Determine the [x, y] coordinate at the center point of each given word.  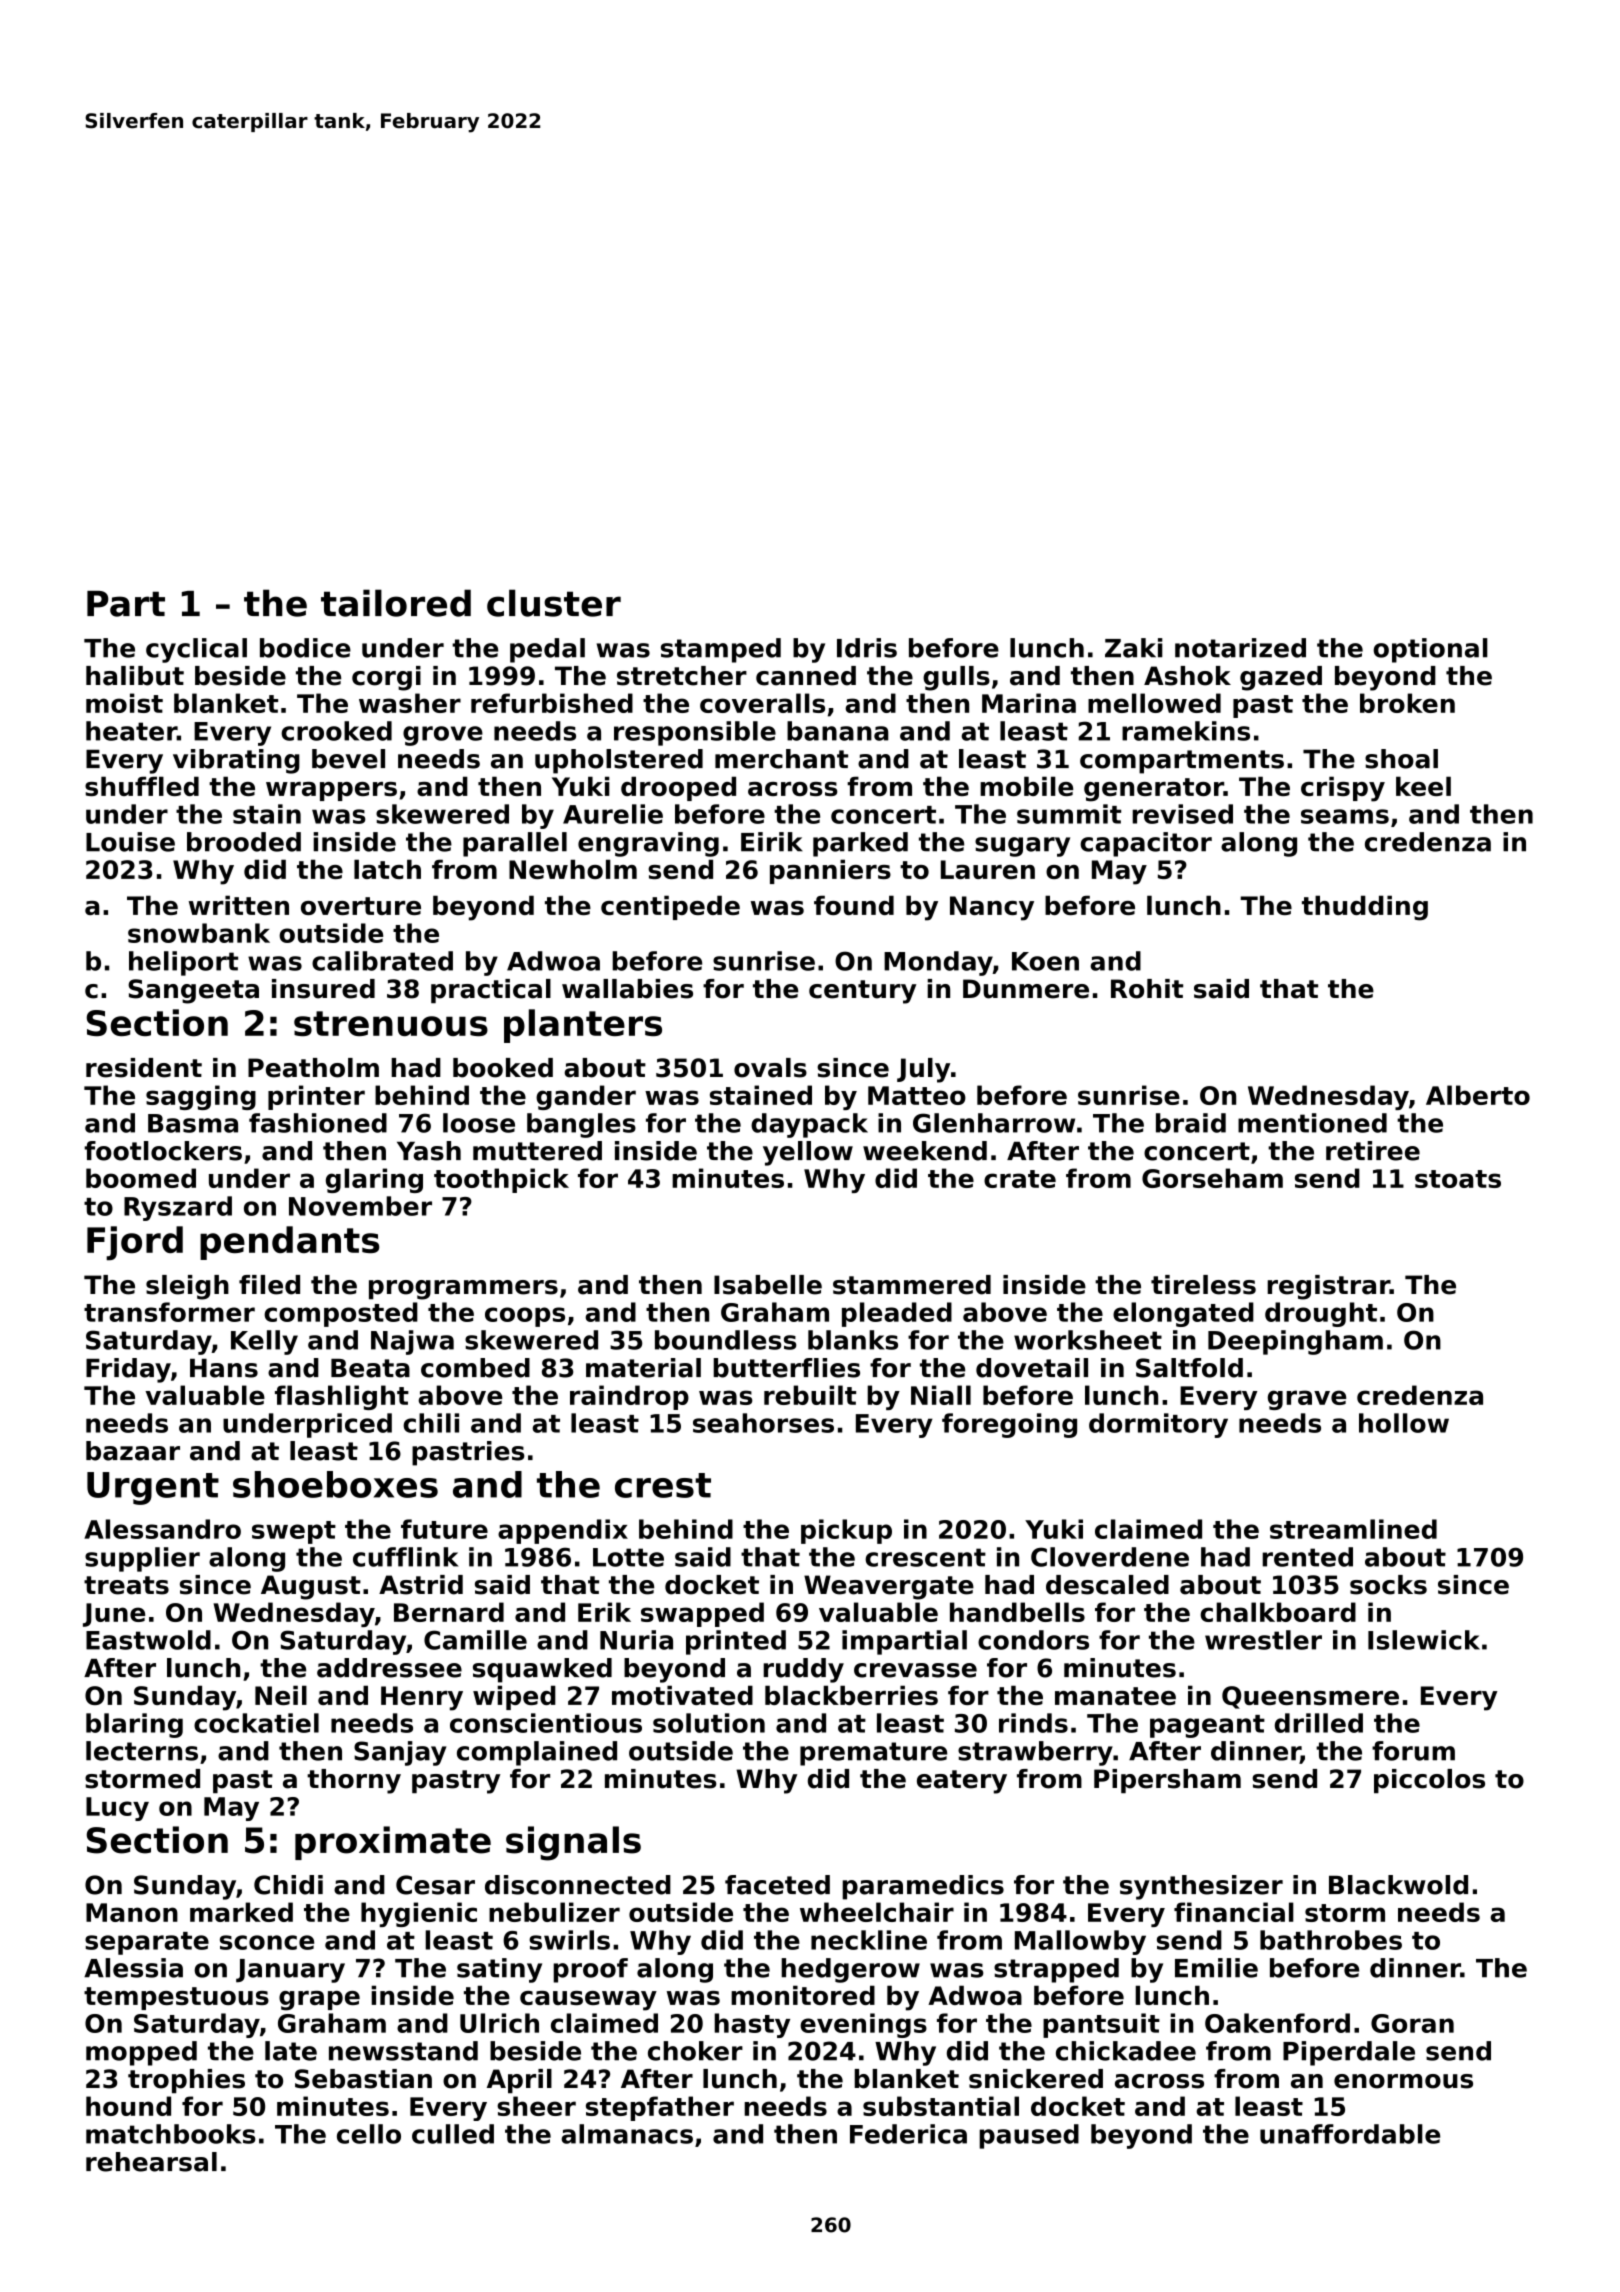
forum [1413, 1751]
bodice [305, 648]
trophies [186, 2081]
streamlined [1353, 1529]
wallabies [627, 989]
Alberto [1478, 1095]
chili [431, 1423]
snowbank [199, 933]
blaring [134, 1725]
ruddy [803, 1670]
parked [860, 844]
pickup [846, 1531]
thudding [1365, 908]
